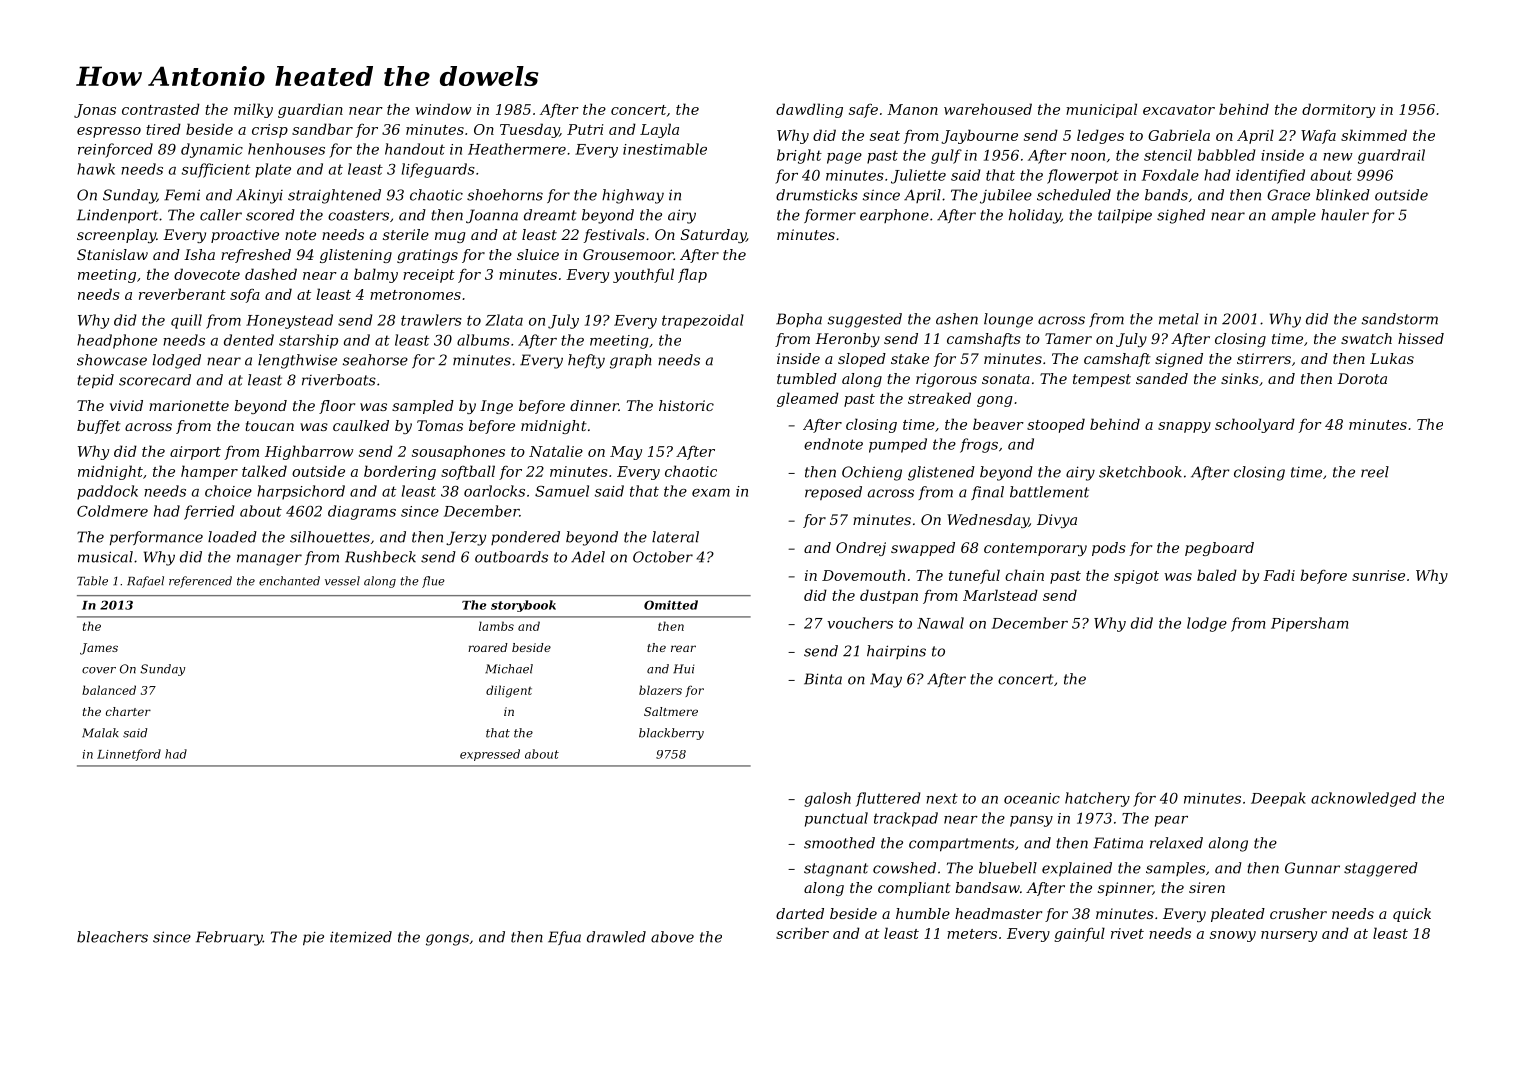  Describe the element at coordinates (1181, 216) in the document. I see `sighed` at that location.
